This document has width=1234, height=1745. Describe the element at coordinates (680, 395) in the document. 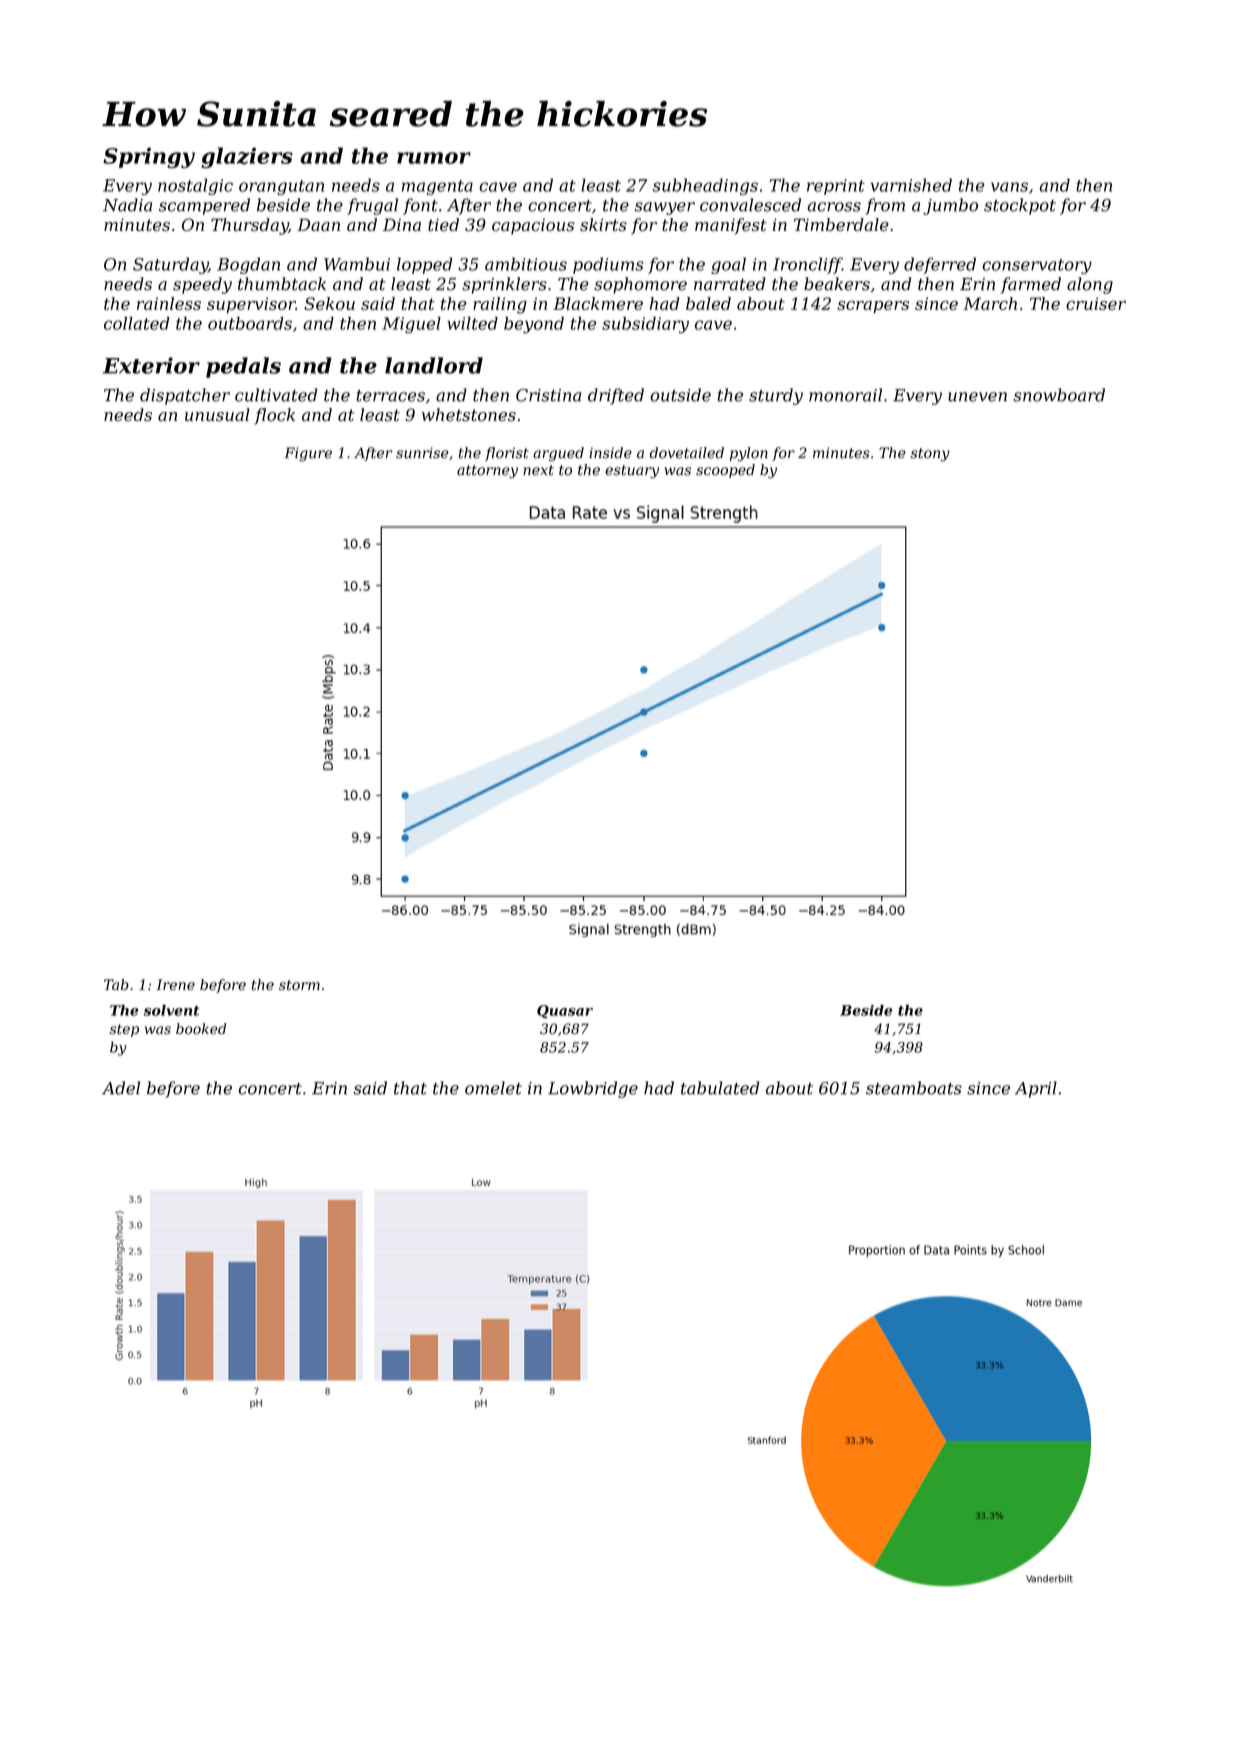

I see `outside` at that location.
